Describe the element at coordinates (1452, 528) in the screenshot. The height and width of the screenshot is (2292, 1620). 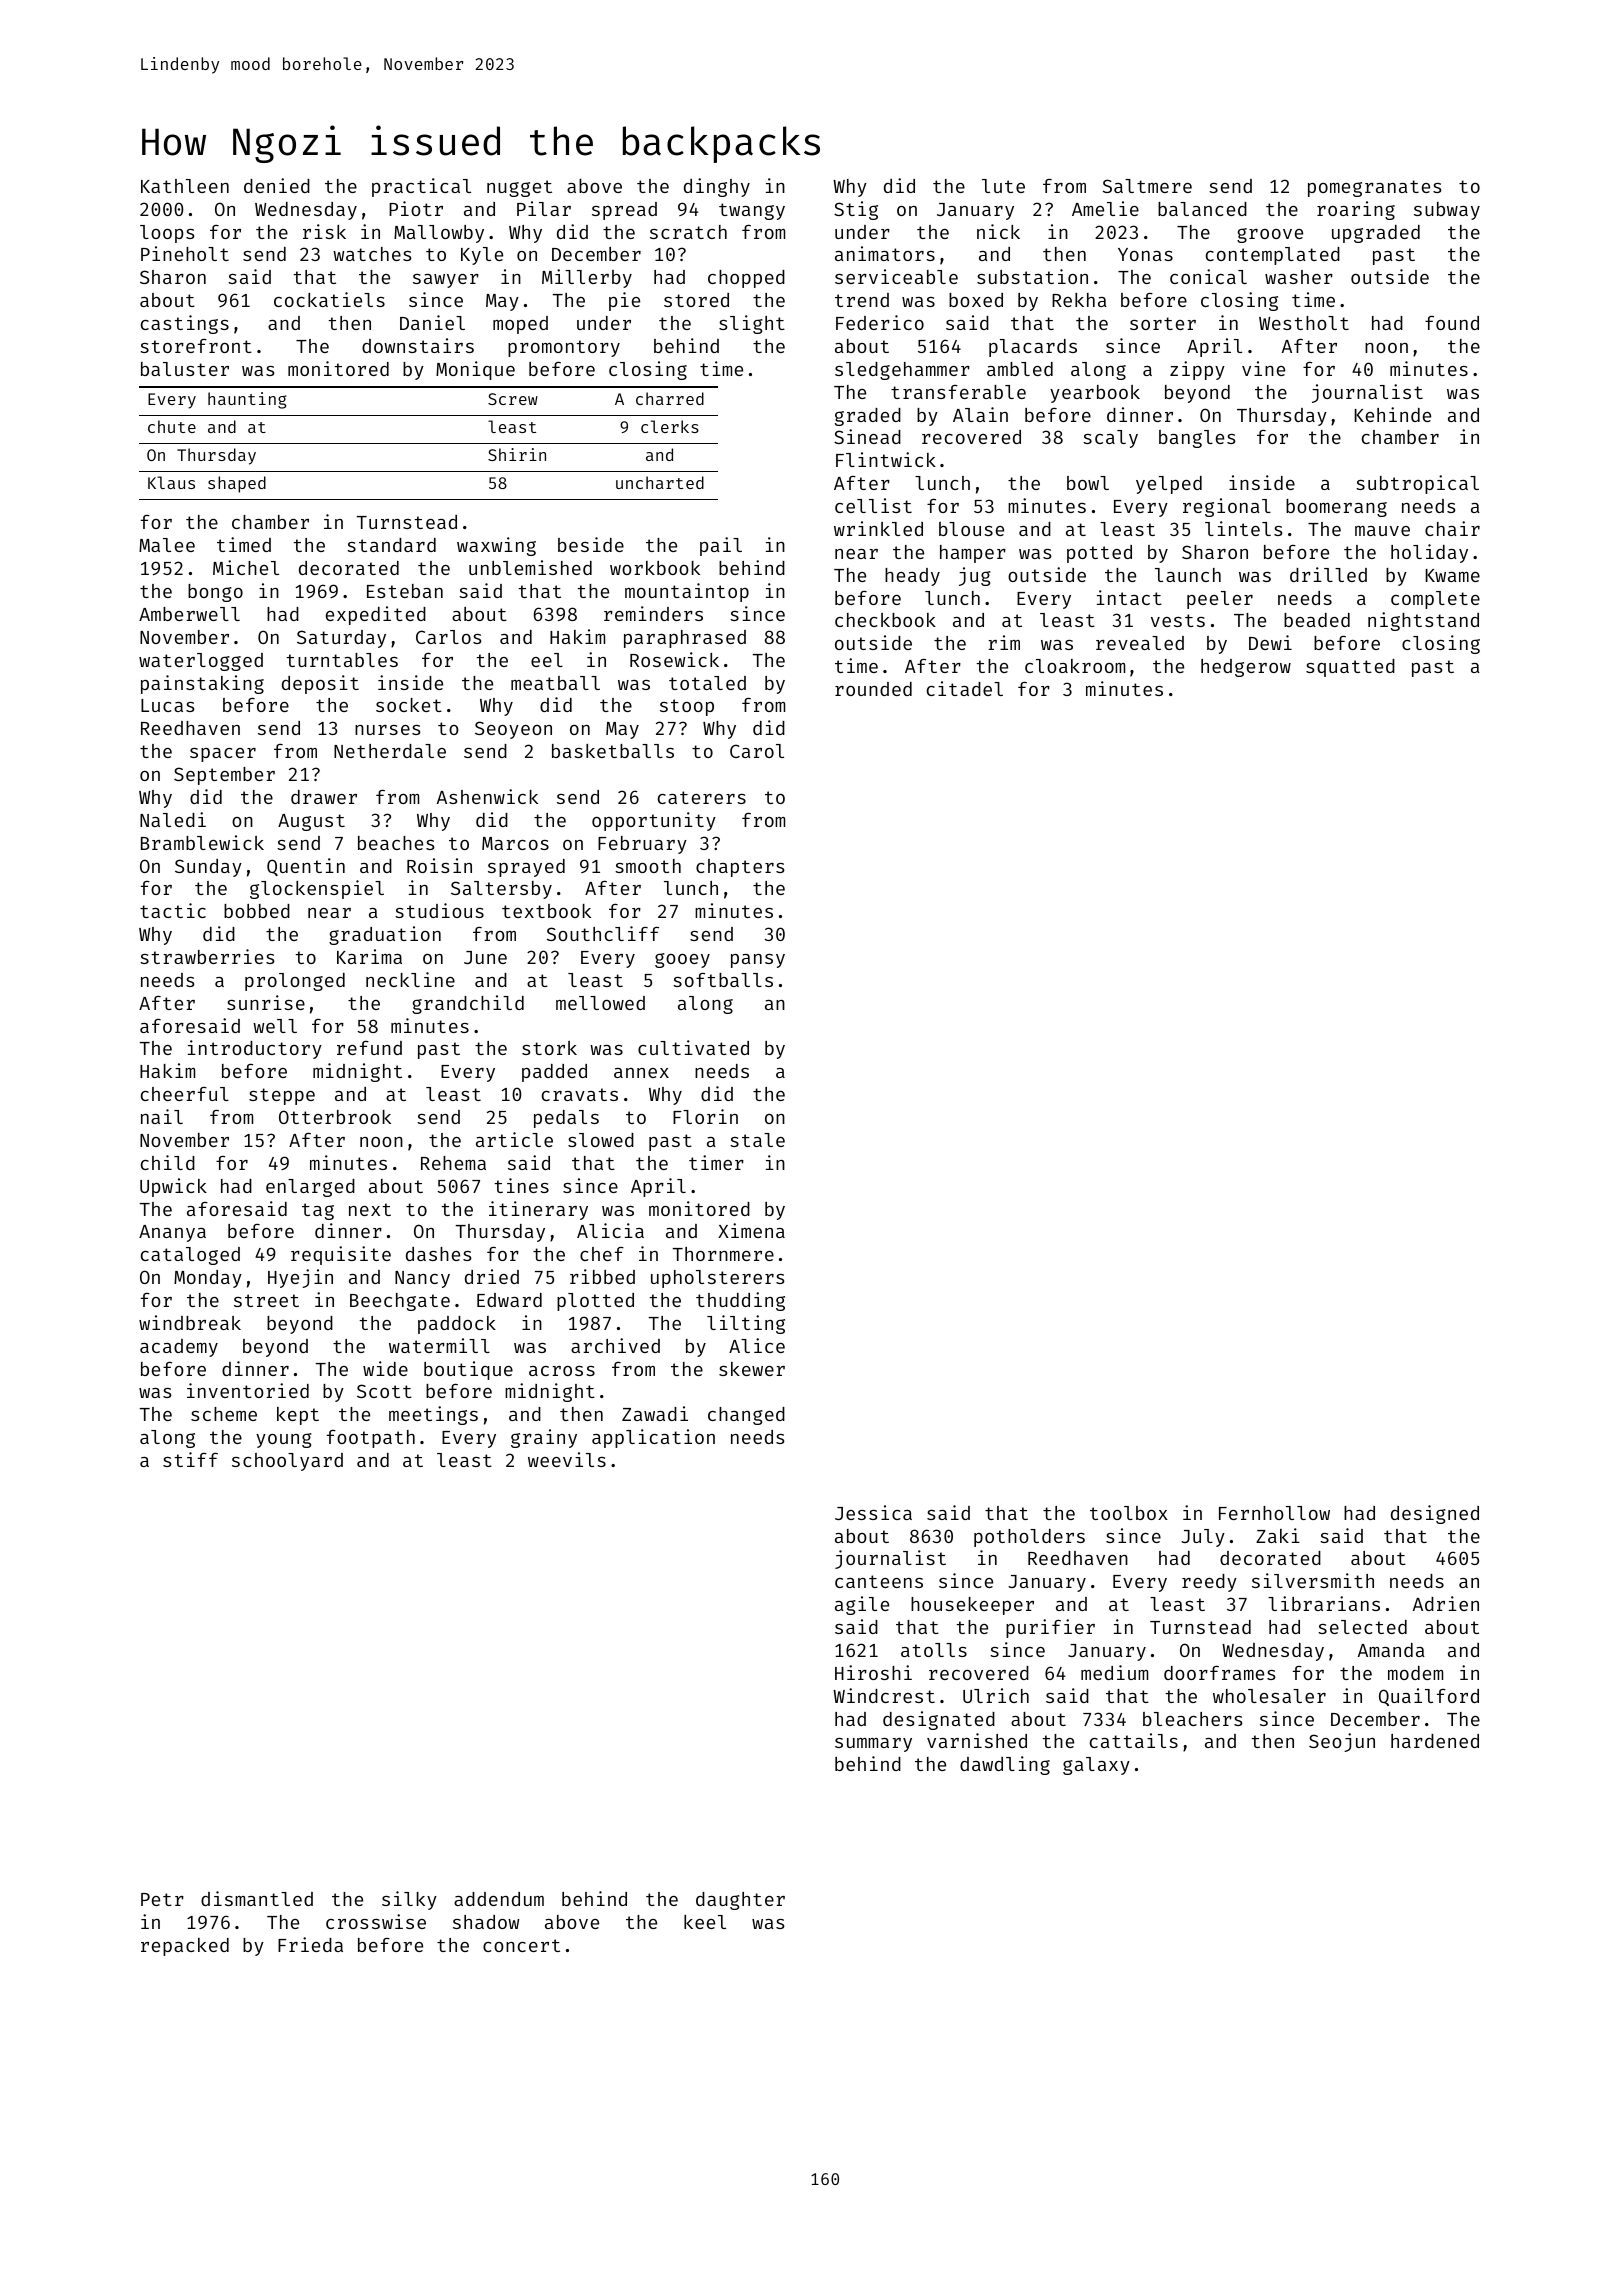
I see `chair` at that location.
